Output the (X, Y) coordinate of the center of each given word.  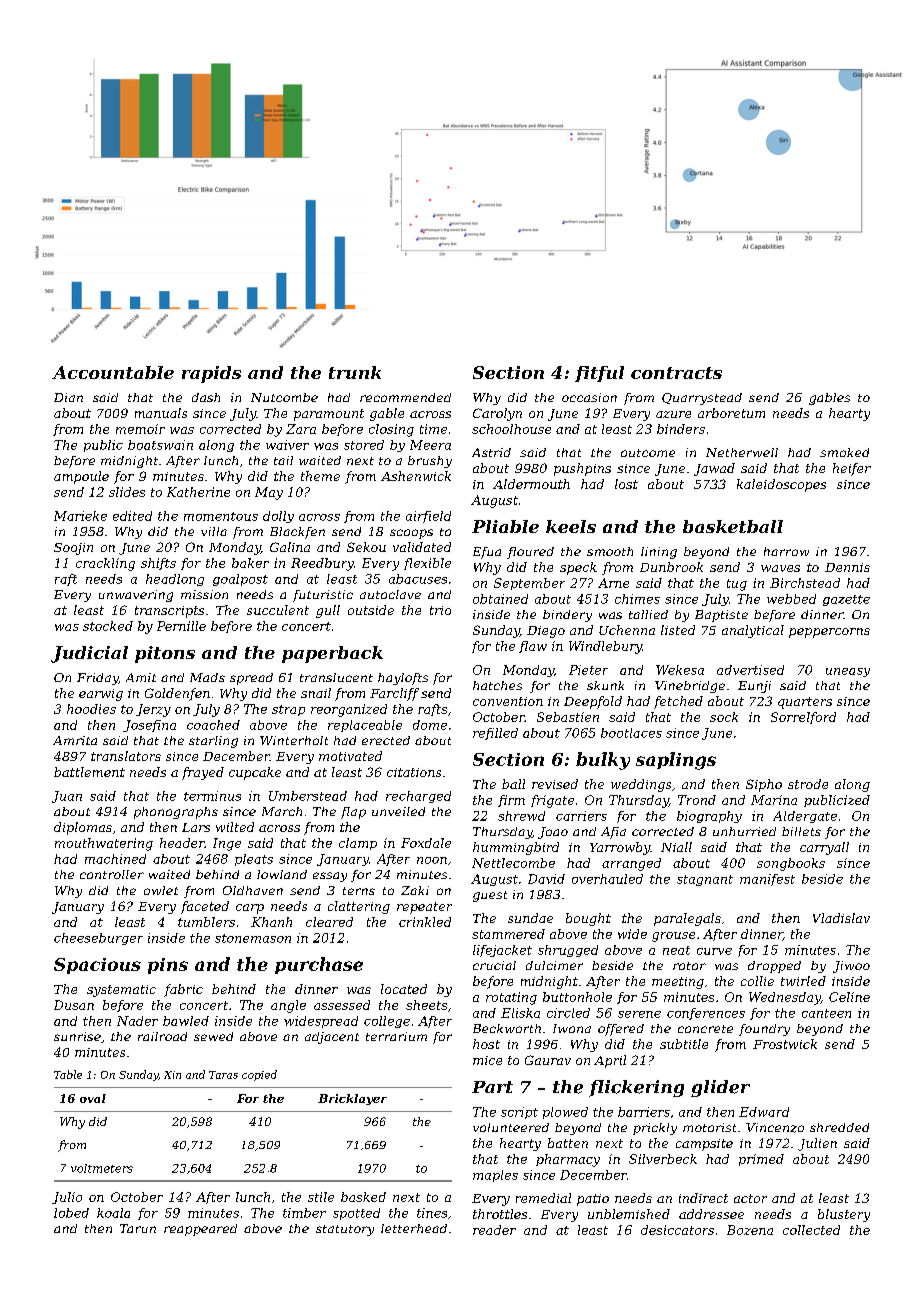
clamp (358, 844)
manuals (161, 413)
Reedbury (322, 564)
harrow (786, 551)
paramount (329, 415)
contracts (676, 373)
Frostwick (785, 1044)
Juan (67, 797)
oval (93, 1098)
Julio (67, 1198)
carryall (824, 848)
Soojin (73, 549)
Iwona (572, 1028)
